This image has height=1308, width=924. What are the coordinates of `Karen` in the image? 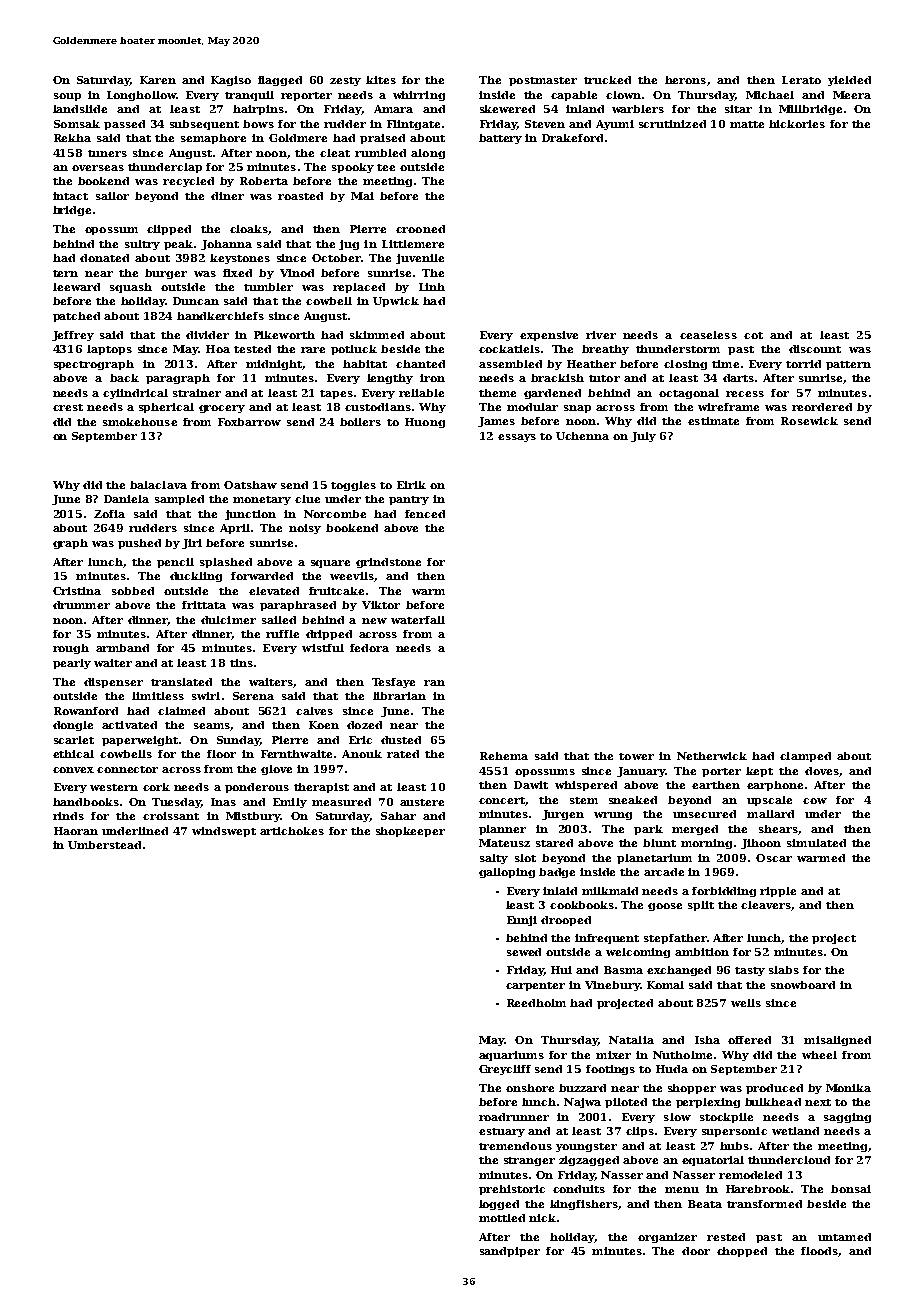 It's located at (158, 80).
